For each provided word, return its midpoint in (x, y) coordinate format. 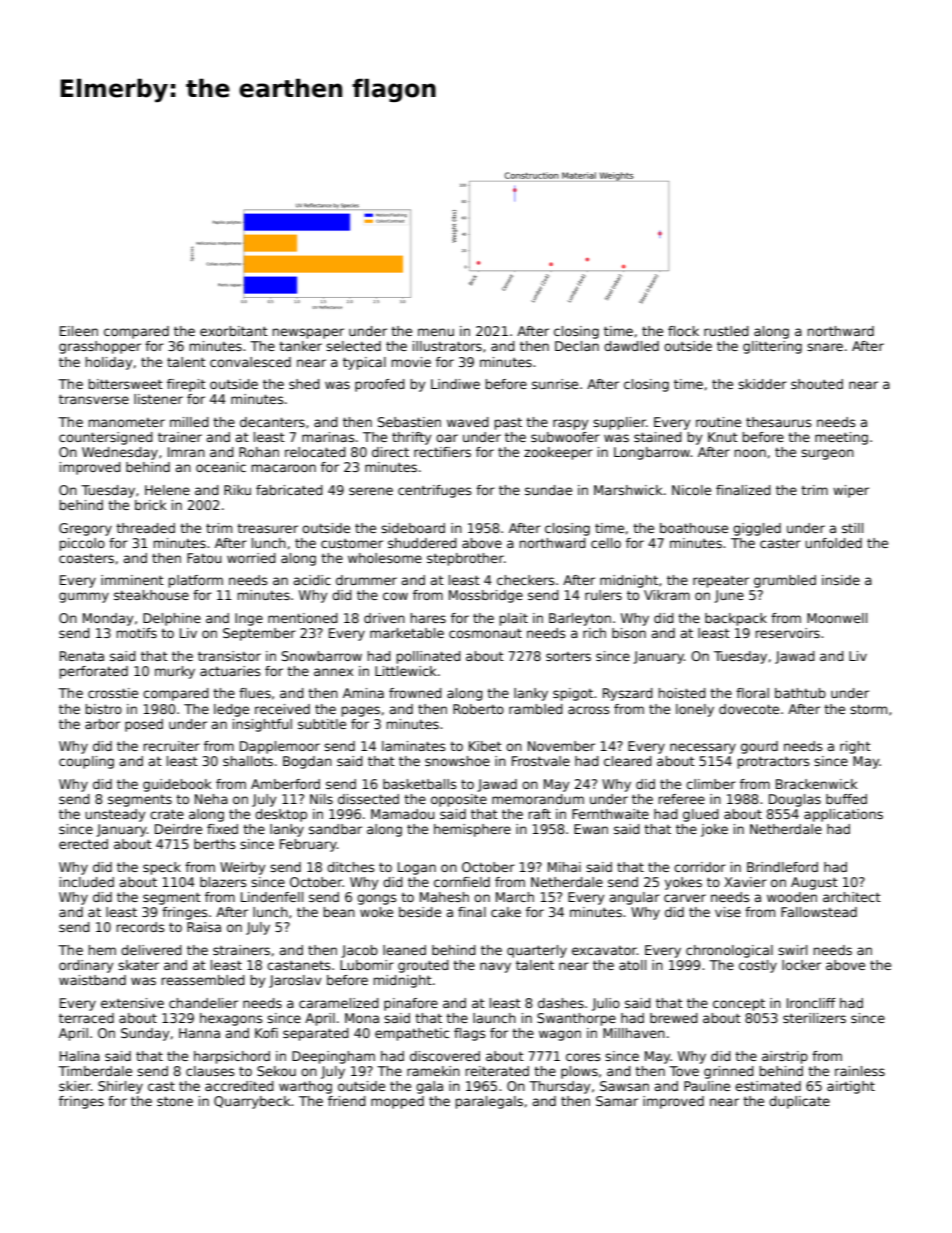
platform (196, 581)
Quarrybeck (252, 1102)
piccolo (82, 544)
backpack (736, 619)
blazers (223, 882)
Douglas (795, 800)
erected (83, 844)
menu (436, 332)
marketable (407, 633)
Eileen (79, 331)
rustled (726, 331)
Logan (417, 868)
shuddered (422, 543)
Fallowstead (819, 912)
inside (841, 580)
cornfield (462, 882)
